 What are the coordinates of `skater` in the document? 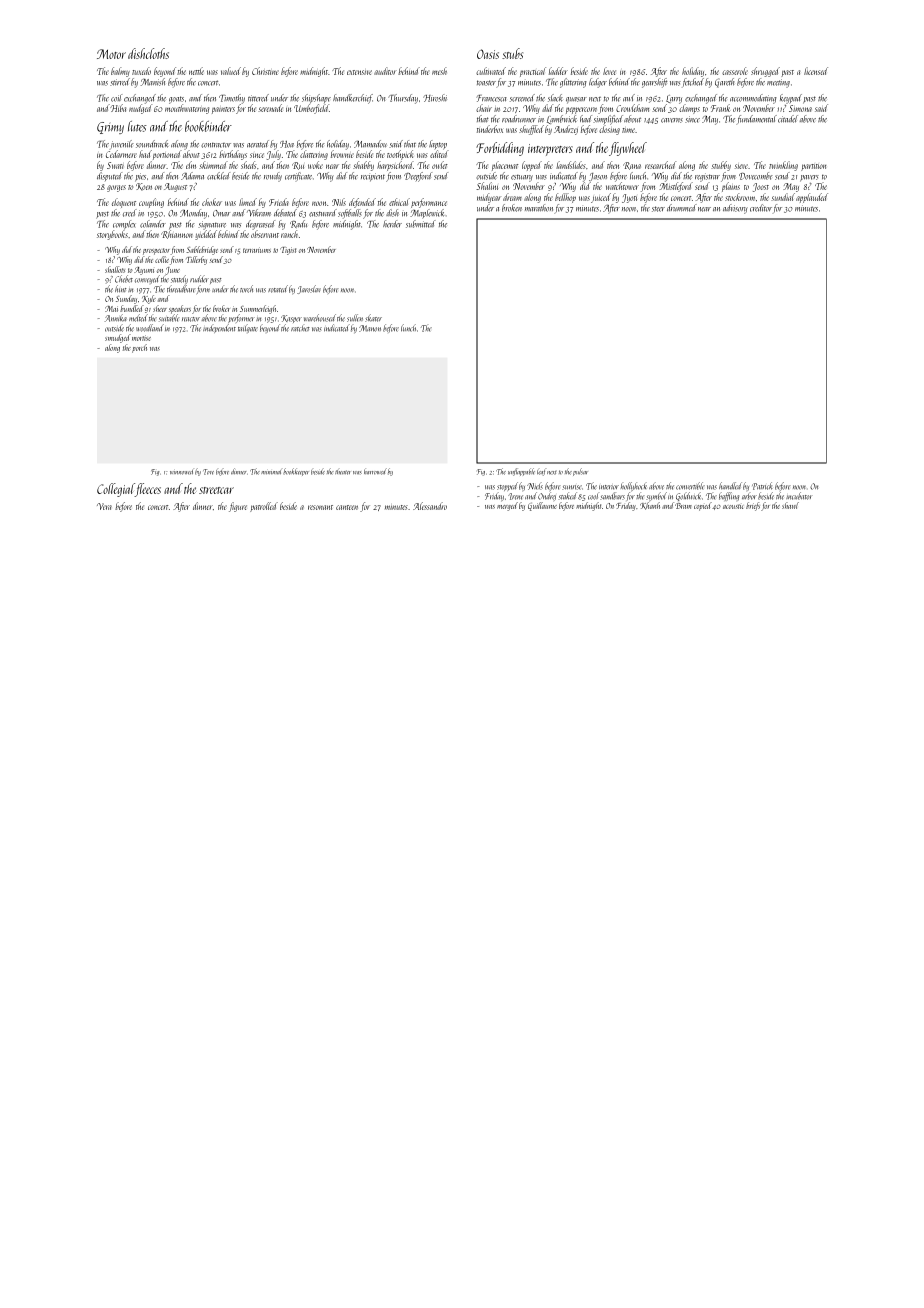 It's located at (373, 318).
